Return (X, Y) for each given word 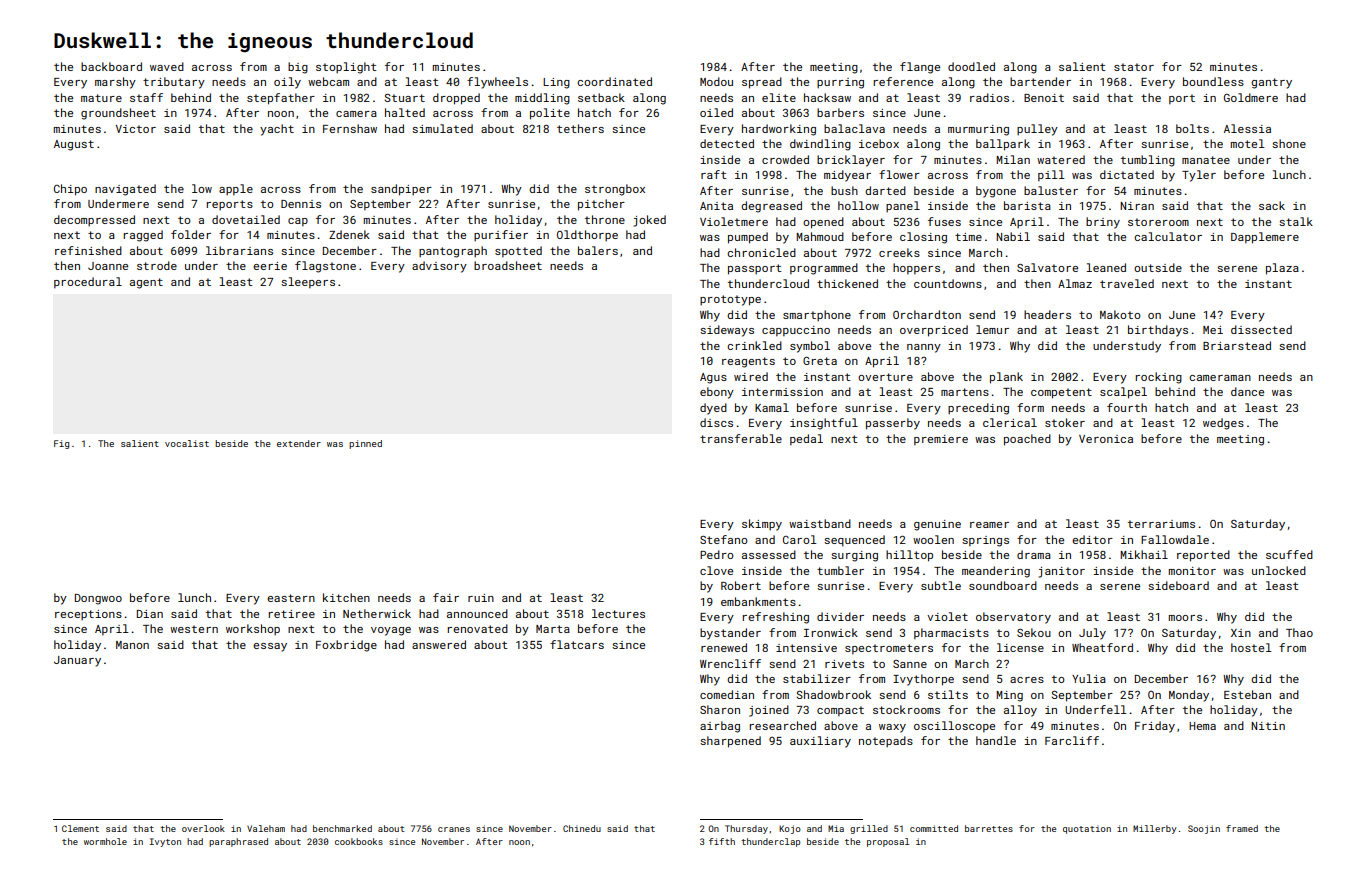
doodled (971, 66)
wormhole (105, 841)
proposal (888, 842)
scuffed (1289, 554)
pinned (365, 444)
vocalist (187, 443)
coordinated (614, 81)
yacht (277, 130)
